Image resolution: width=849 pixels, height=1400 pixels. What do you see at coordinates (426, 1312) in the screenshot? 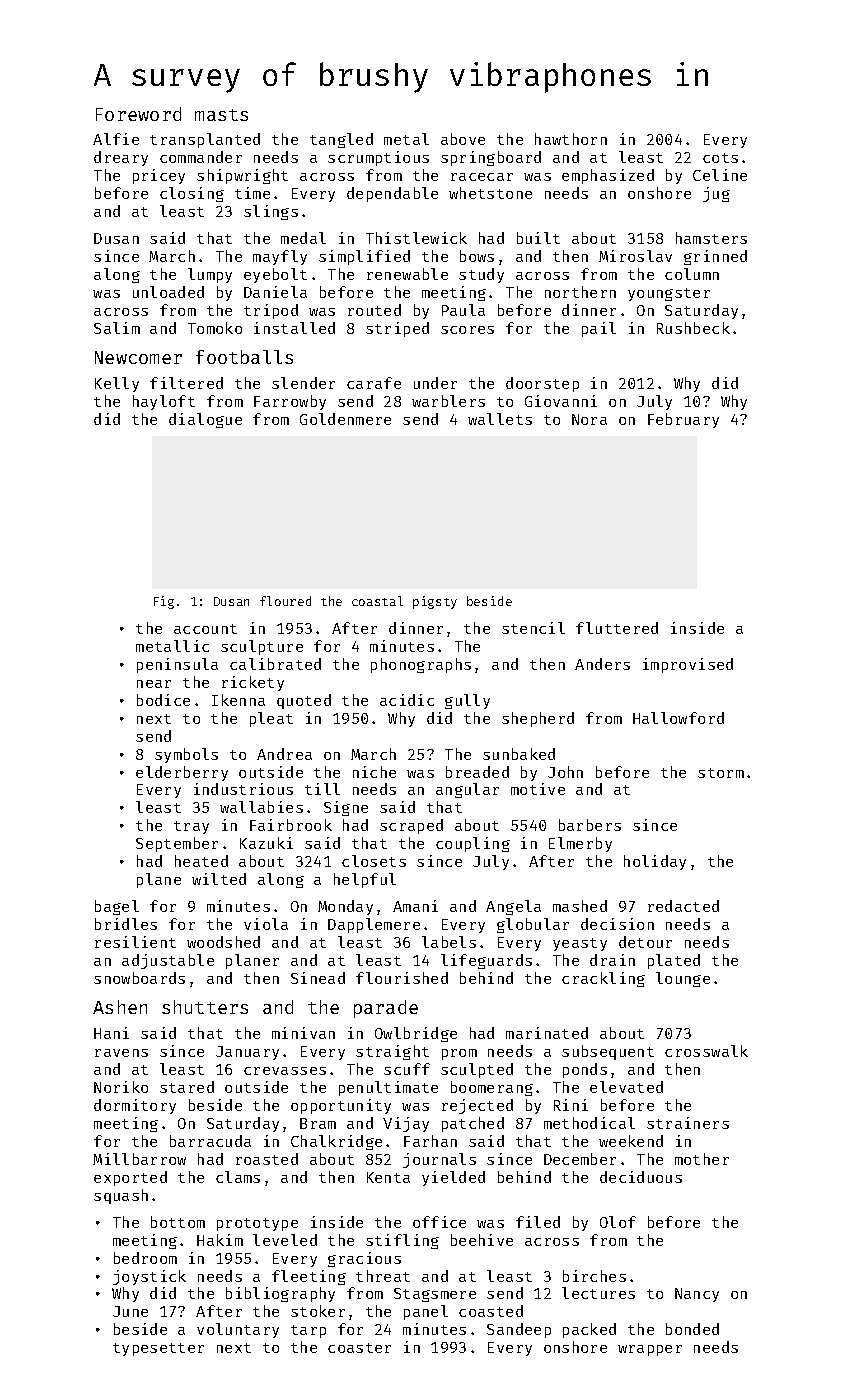
I see `panel` at bounding box center [426, 1312].
